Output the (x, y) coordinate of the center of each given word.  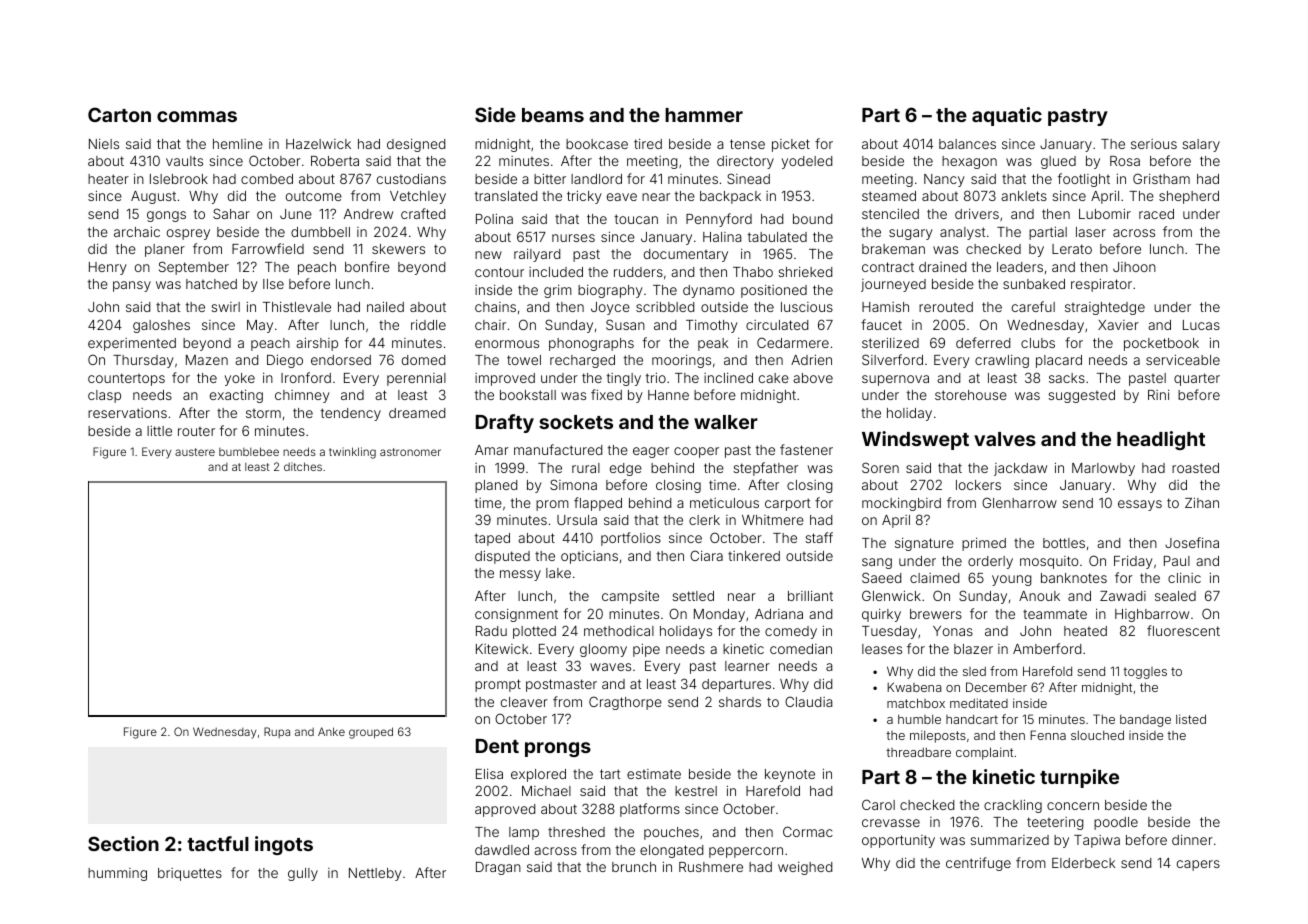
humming (117, 874)
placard (1059, 361)
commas (197, 116)
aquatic (1007, 116)
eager (651, 452)
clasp (104, 396)
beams (553, 115)
